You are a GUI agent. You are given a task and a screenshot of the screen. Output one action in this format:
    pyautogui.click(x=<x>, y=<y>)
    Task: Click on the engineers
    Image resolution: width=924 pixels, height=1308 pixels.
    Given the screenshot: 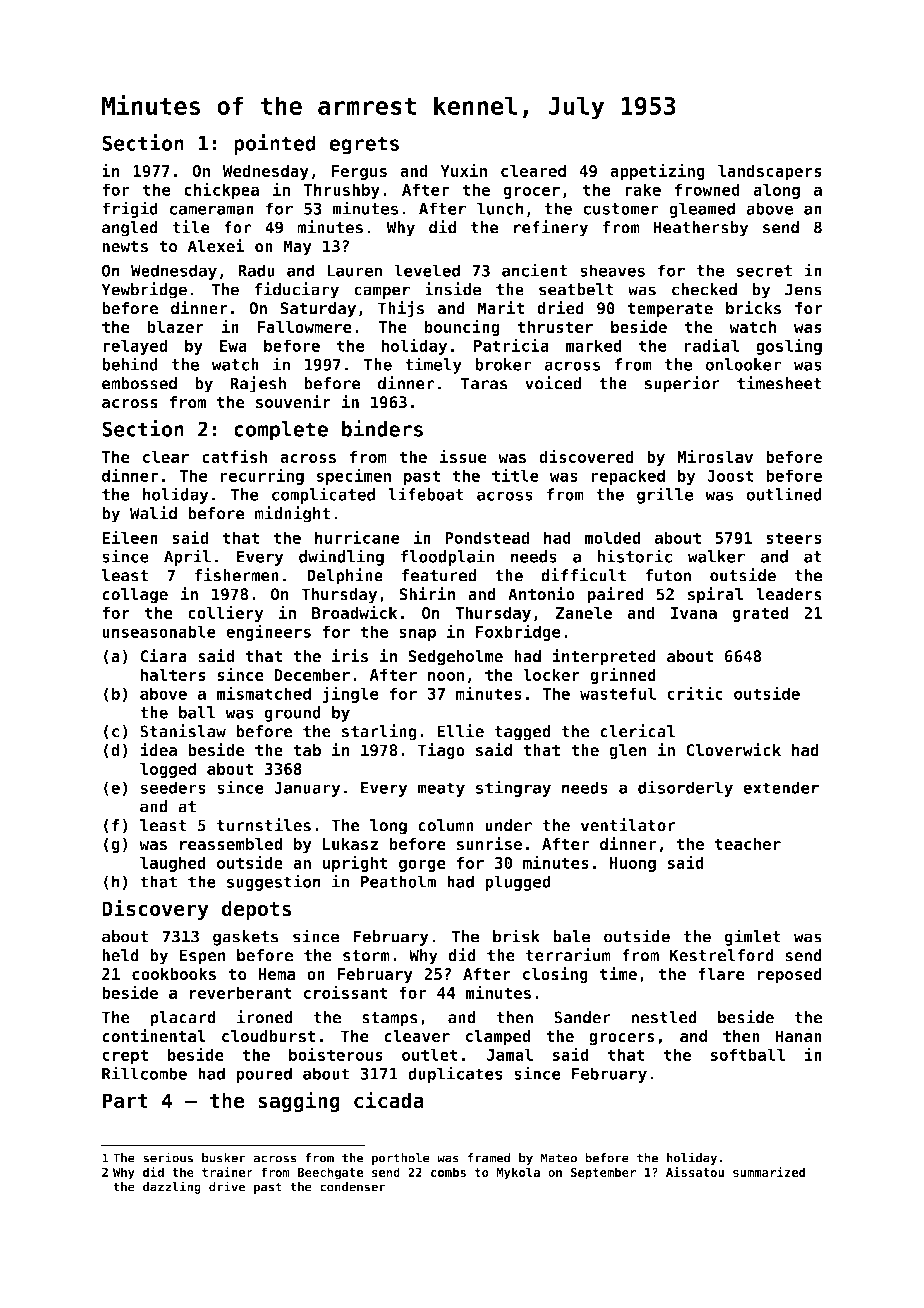 What is the action you would take?
    pyautogui.click(x=268, y=632)
